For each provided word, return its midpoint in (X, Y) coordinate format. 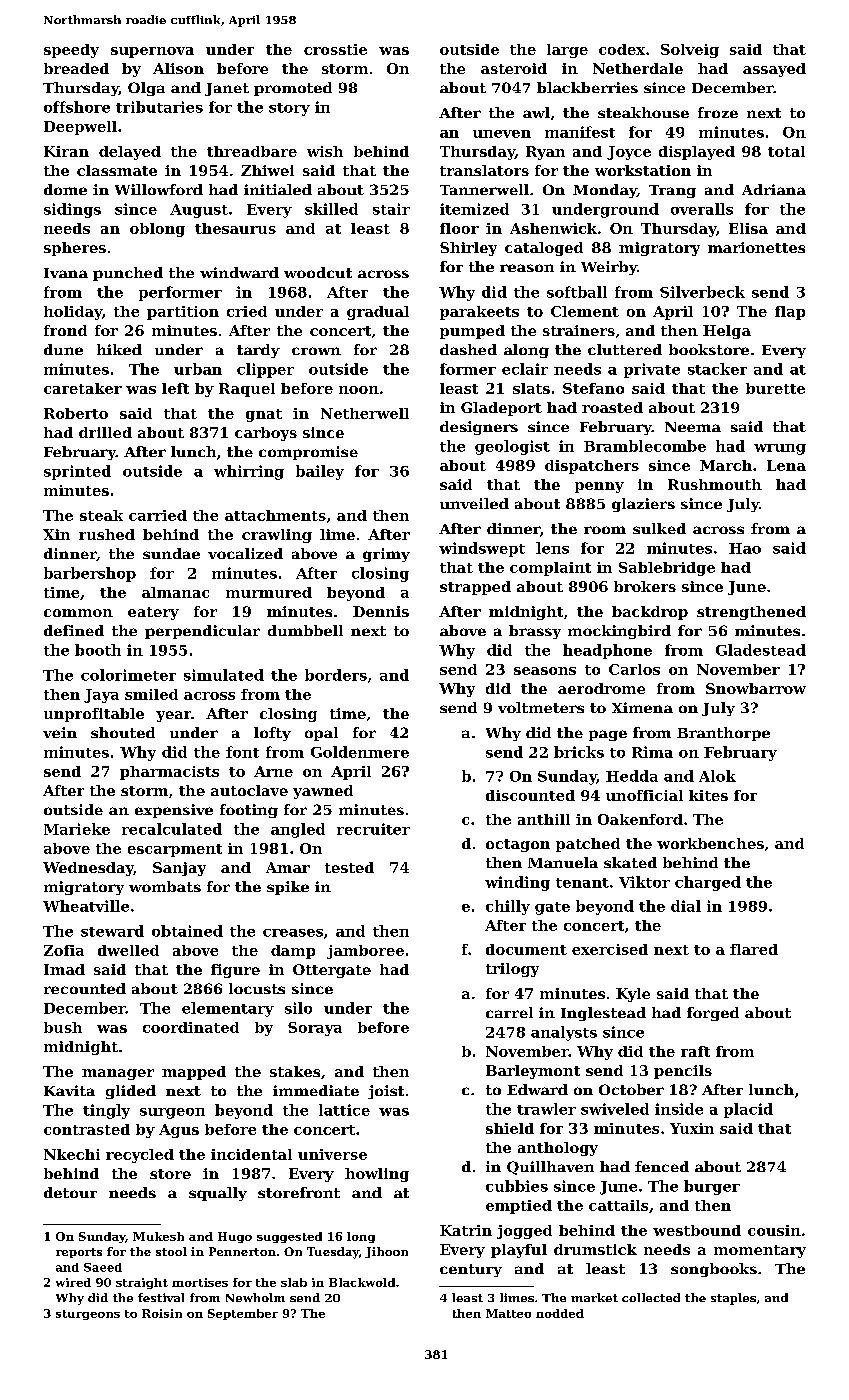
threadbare (252, 151)
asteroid (514, 68)
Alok (717, 776)
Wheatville (86, 906)
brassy (535, 632)
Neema (693, 427)
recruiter (373, 829)
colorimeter (128, 675)
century (471, 1270)
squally (218, 1194)
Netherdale (638, 68)
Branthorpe (723, 734)
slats (531, 388)
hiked (119, 349)
